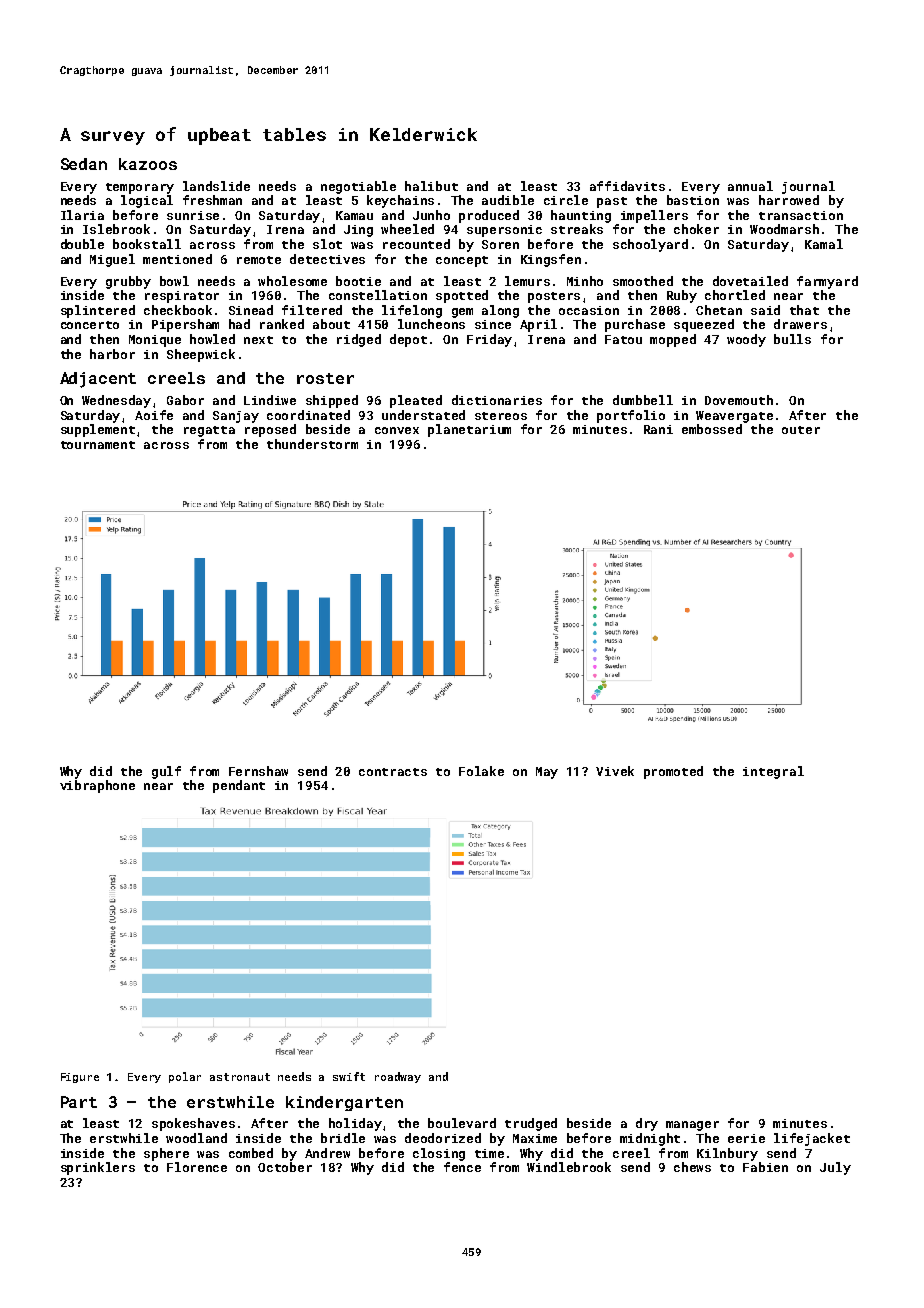 This screenshot has height=1308, width=924. I want to click on thunderstorm, so click(312, 444).
